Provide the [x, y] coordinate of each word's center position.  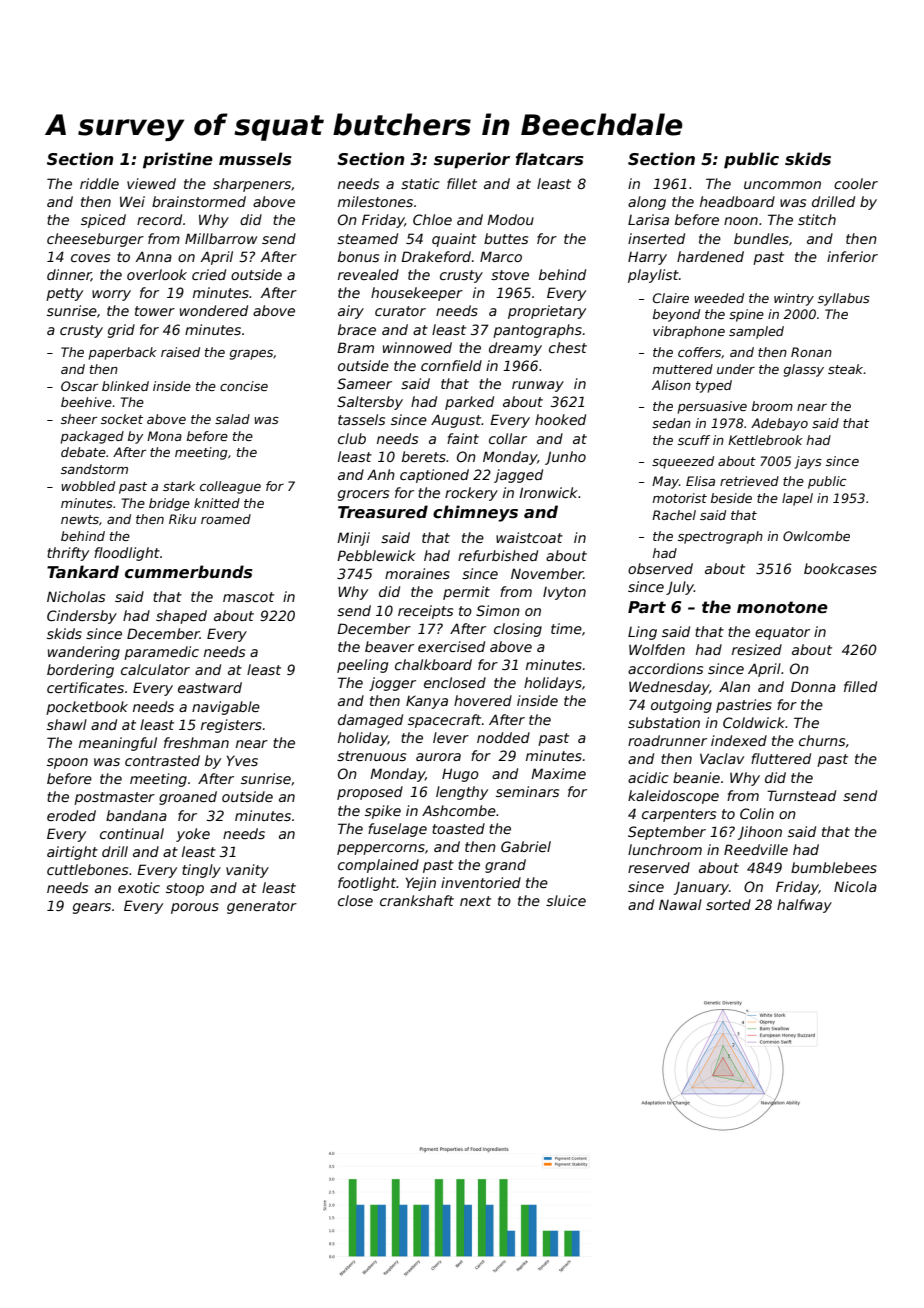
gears [92, 908]
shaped [181, 617]
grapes [251, 355]
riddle [99, 183]
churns [822, 740]
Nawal [680, 904]
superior [472, 160]
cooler [856, 183]
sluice [566, 900]
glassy [804, 370]
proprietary [547, 312]
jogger [392, 684]
